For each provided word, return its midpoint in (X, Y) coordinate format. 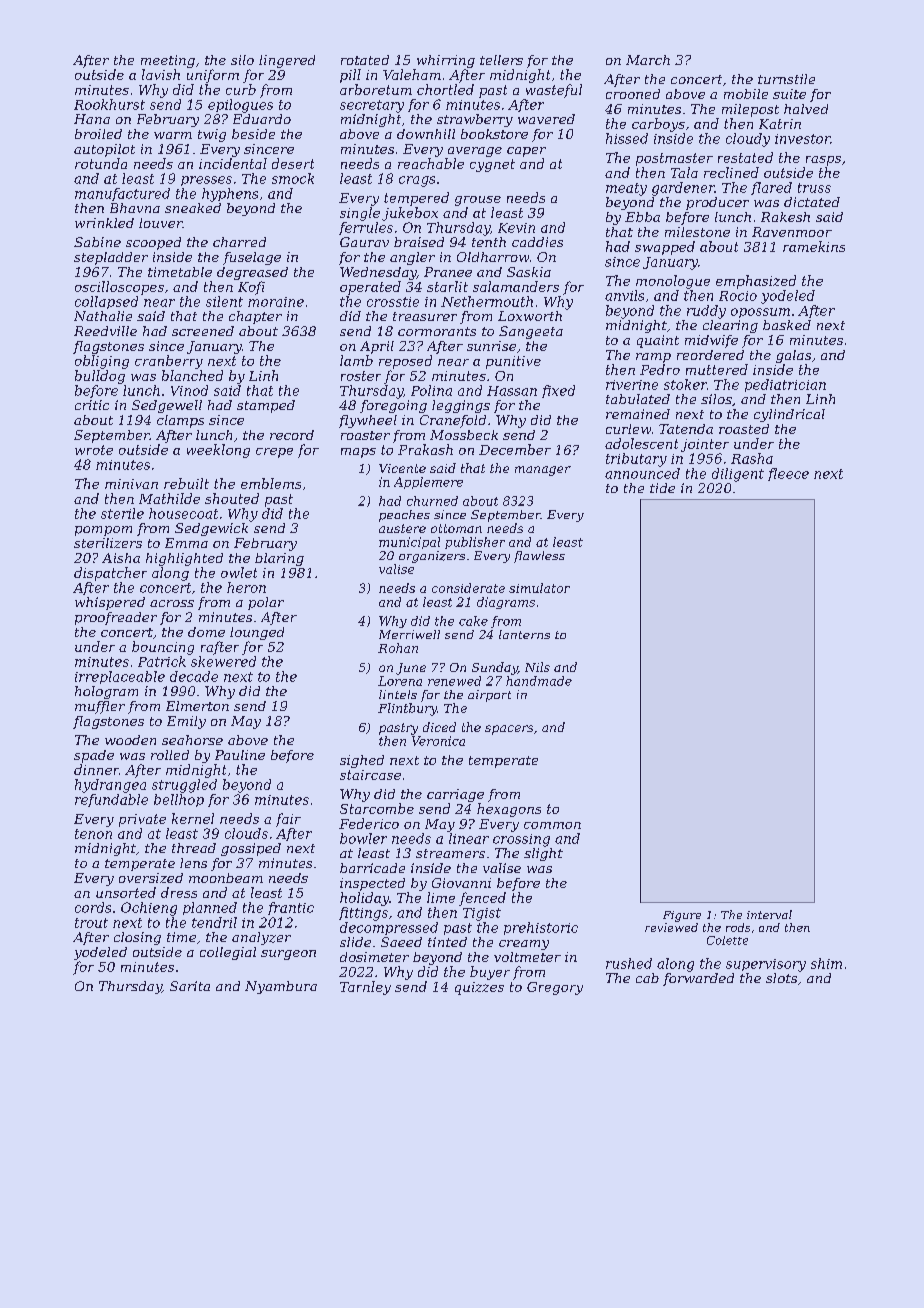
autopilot (104, 150)
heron (246, 587)
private (142, 820)
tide (662, 488)
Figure (682, 916)
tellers (501, 60)
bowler (363, 838)
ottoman (456, 528)
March (648, 60)
